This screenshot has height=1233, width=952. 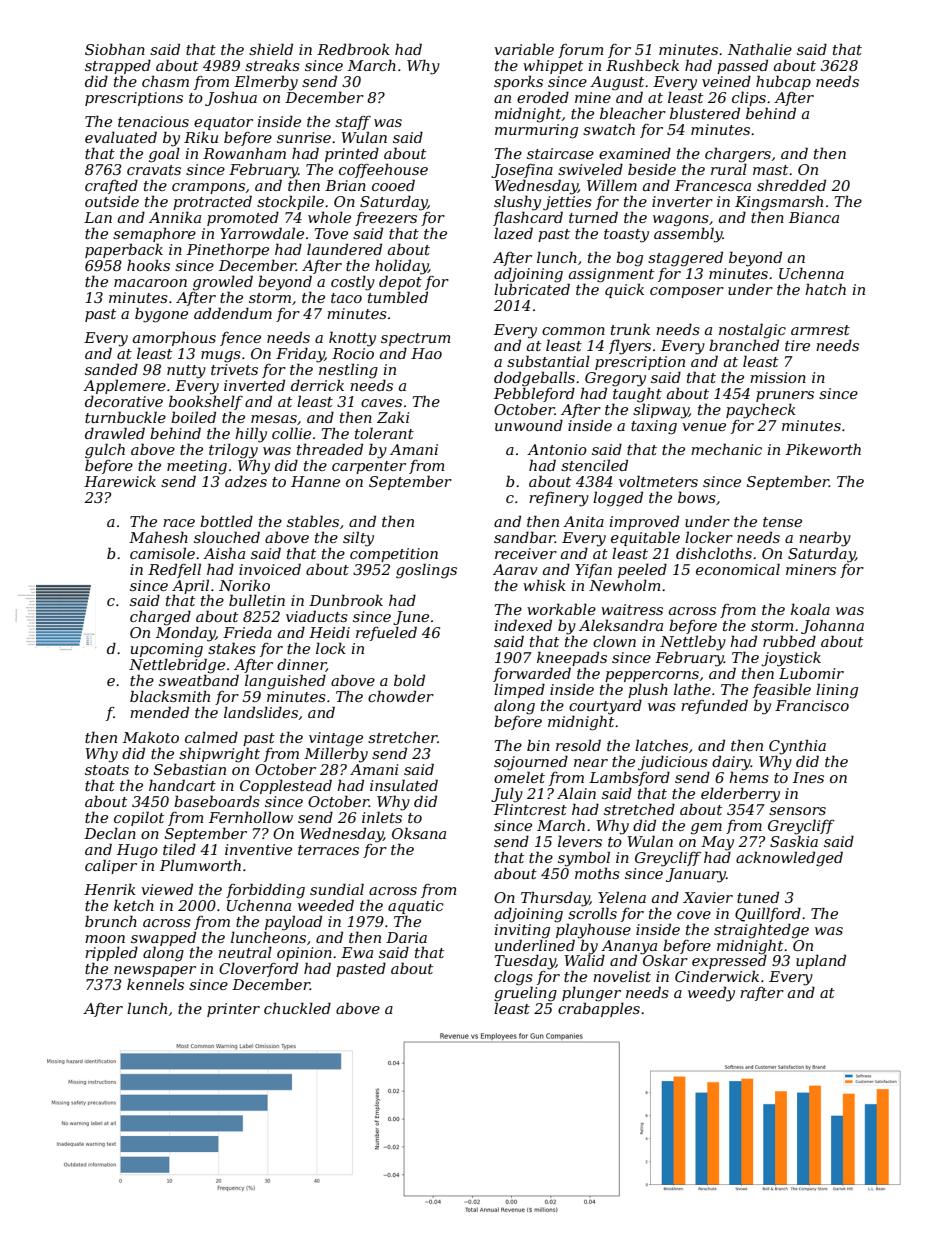 I want to click on kennels, so click(x=155, y=984).
